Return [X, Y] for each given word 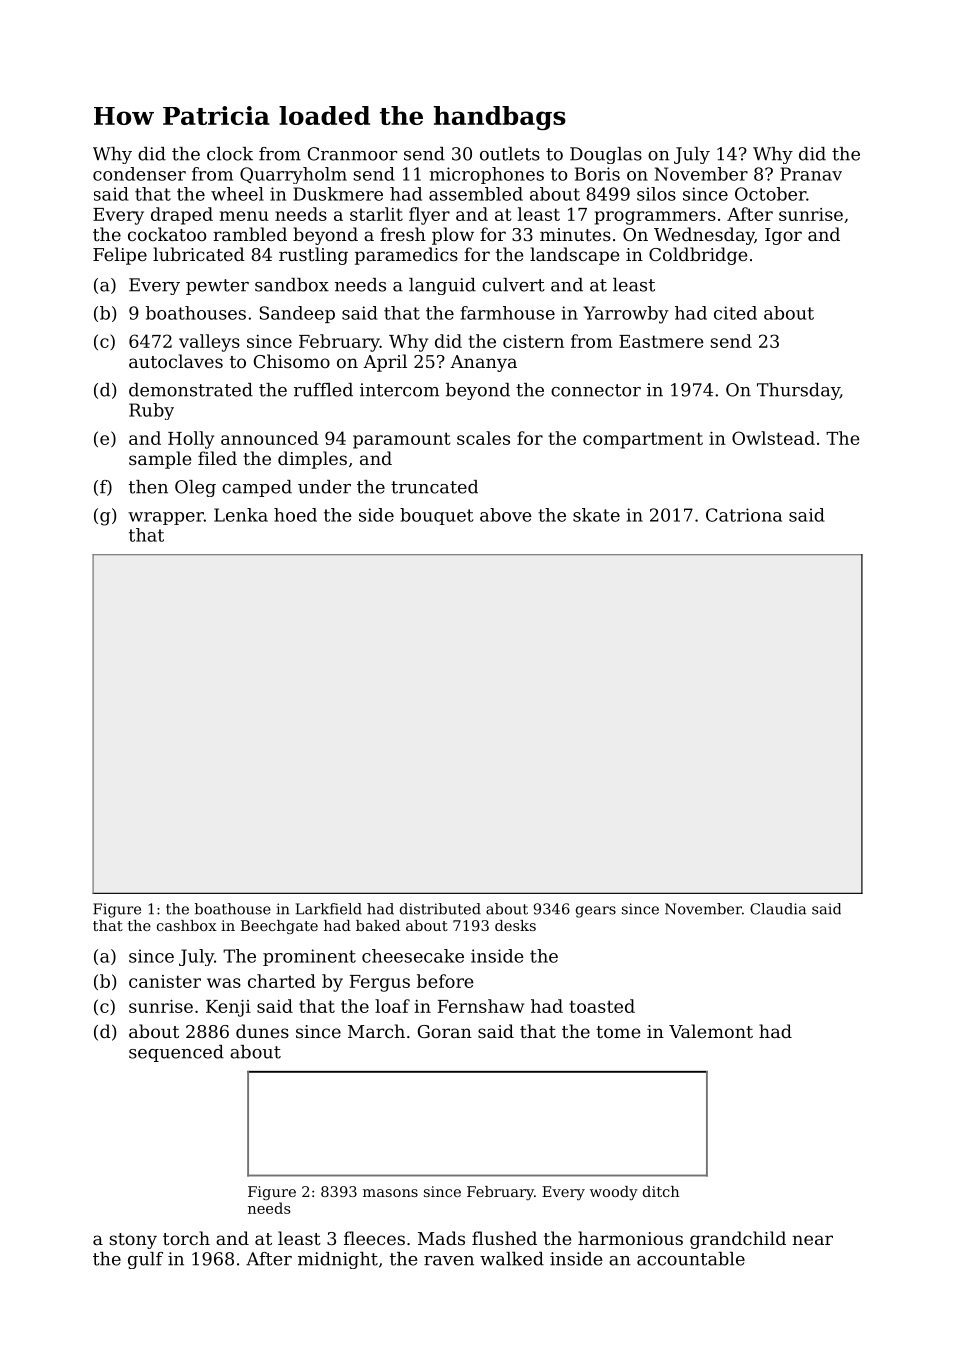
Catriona [744, 515]
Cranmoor [352, 154]
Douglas [606, 155]
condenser [139, 174]
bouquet [437, 516]
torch [186, 1238]
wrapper [166, 518]
